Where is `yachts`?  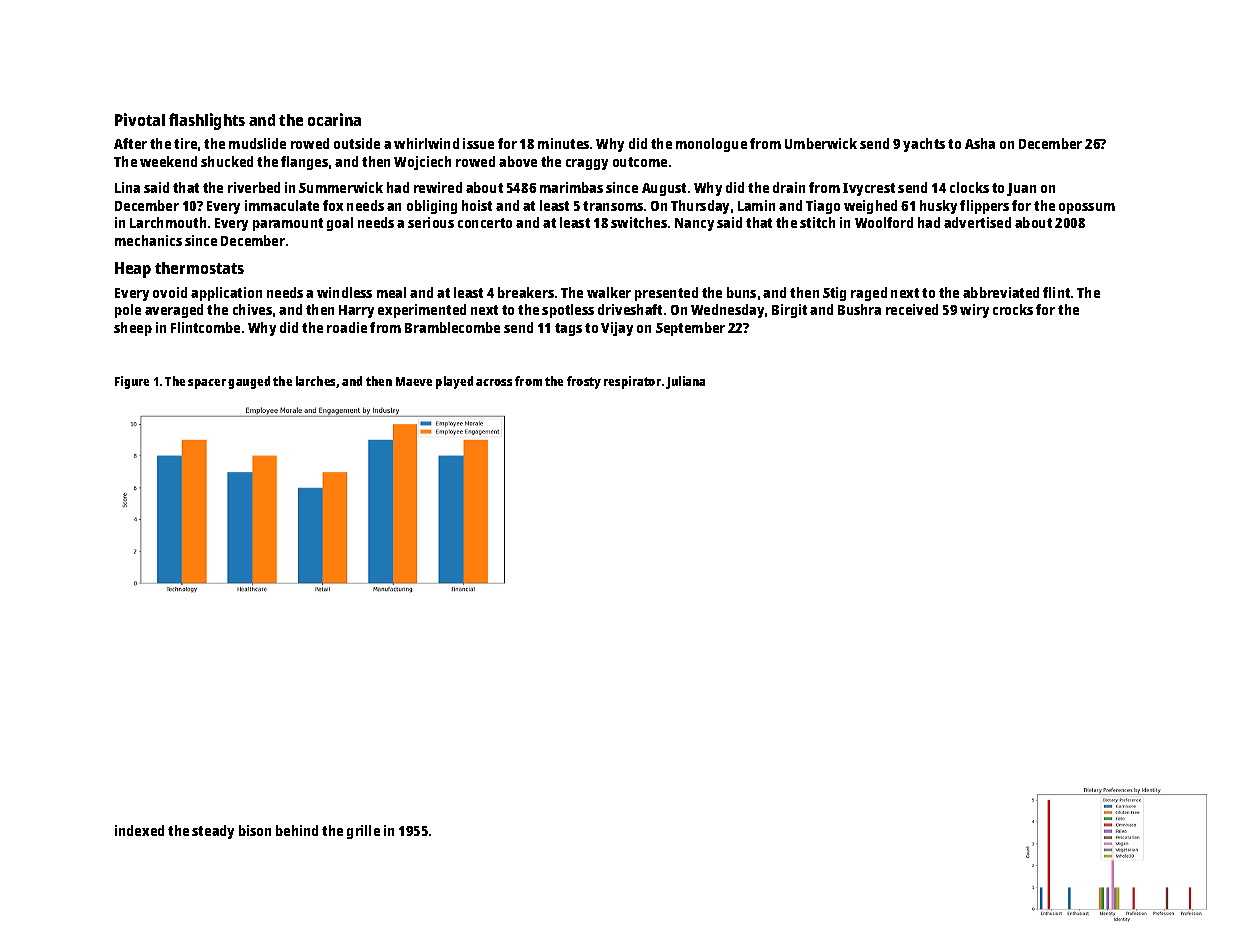
yachts is located at coordinates (924, 145).
